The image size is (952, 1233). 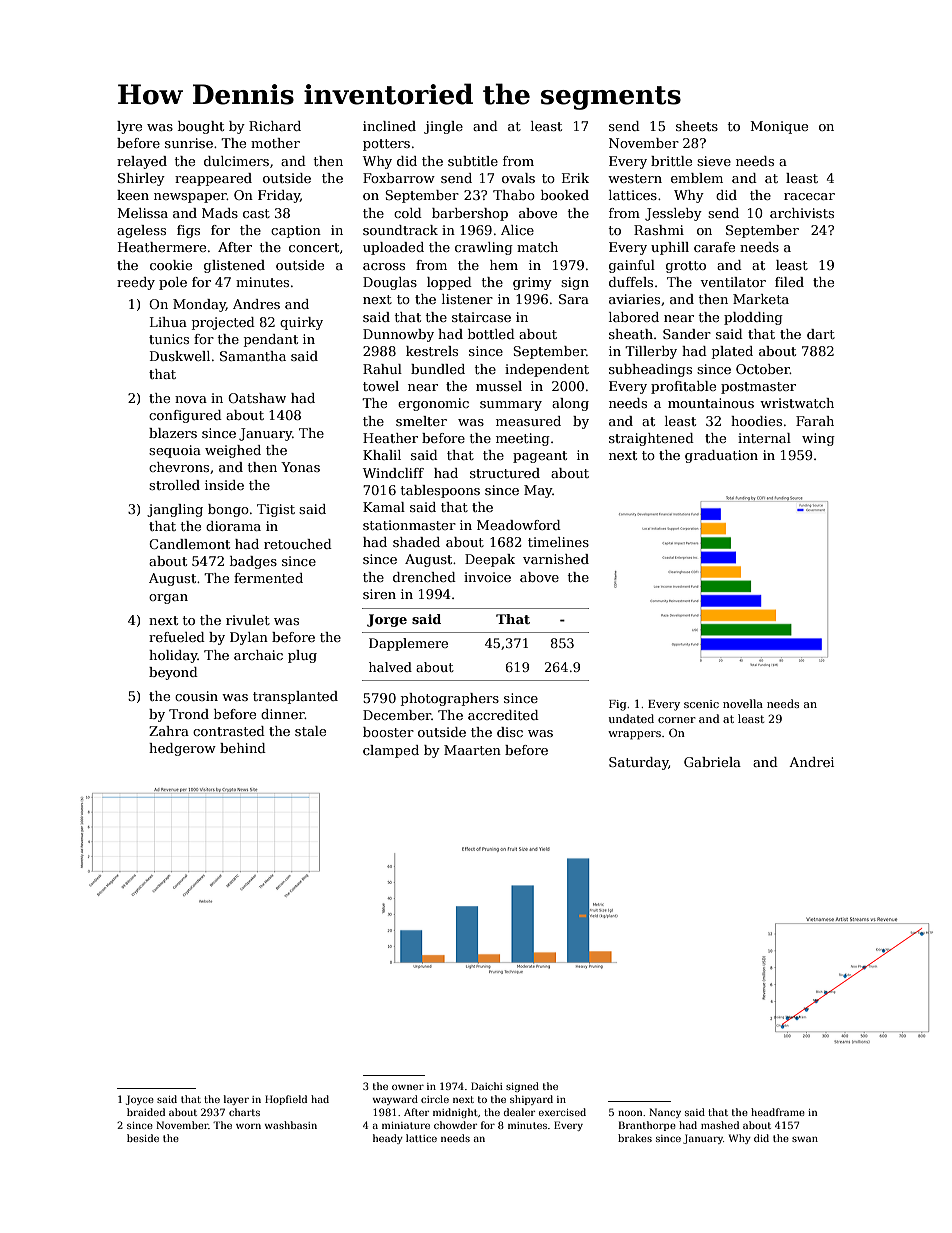 I want to click on lyre, so click(x=129, y=127).
